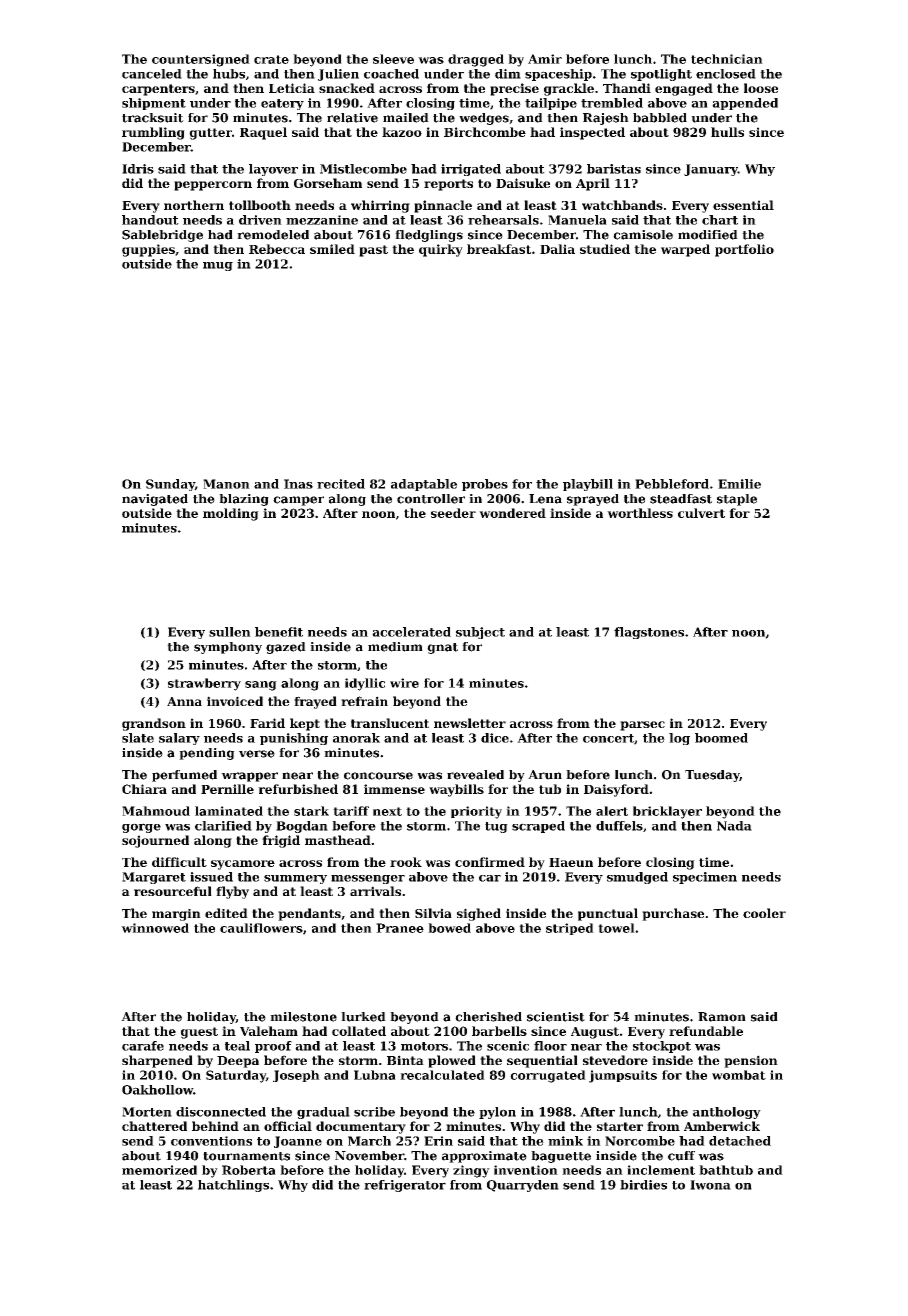 Image resolution: width=908 pixels, height=1316 pixels. I want to click on past, so click(373, 251).
